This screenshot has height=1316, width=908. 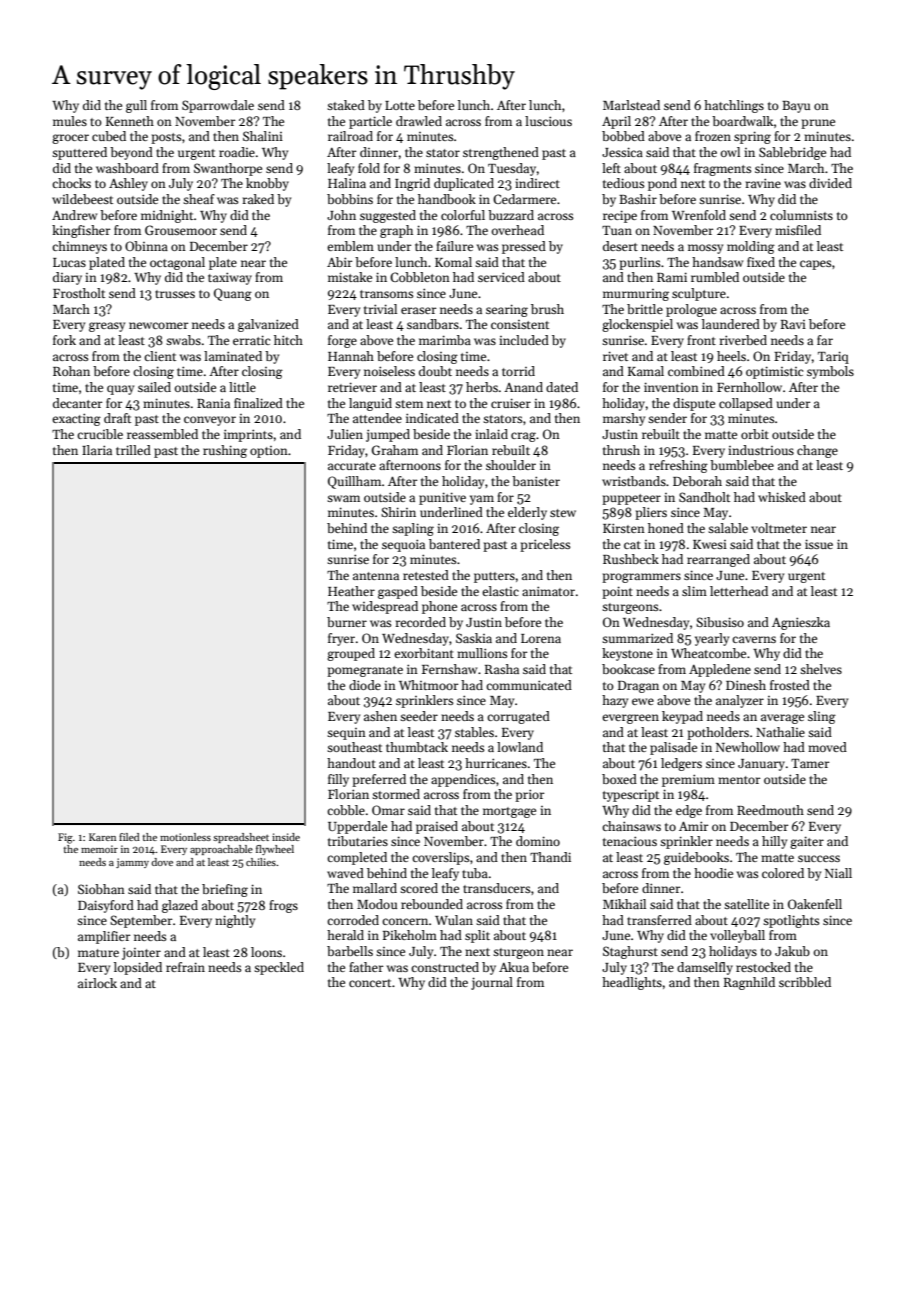 I want to click on rearranged, so click(x=718, y=560).
